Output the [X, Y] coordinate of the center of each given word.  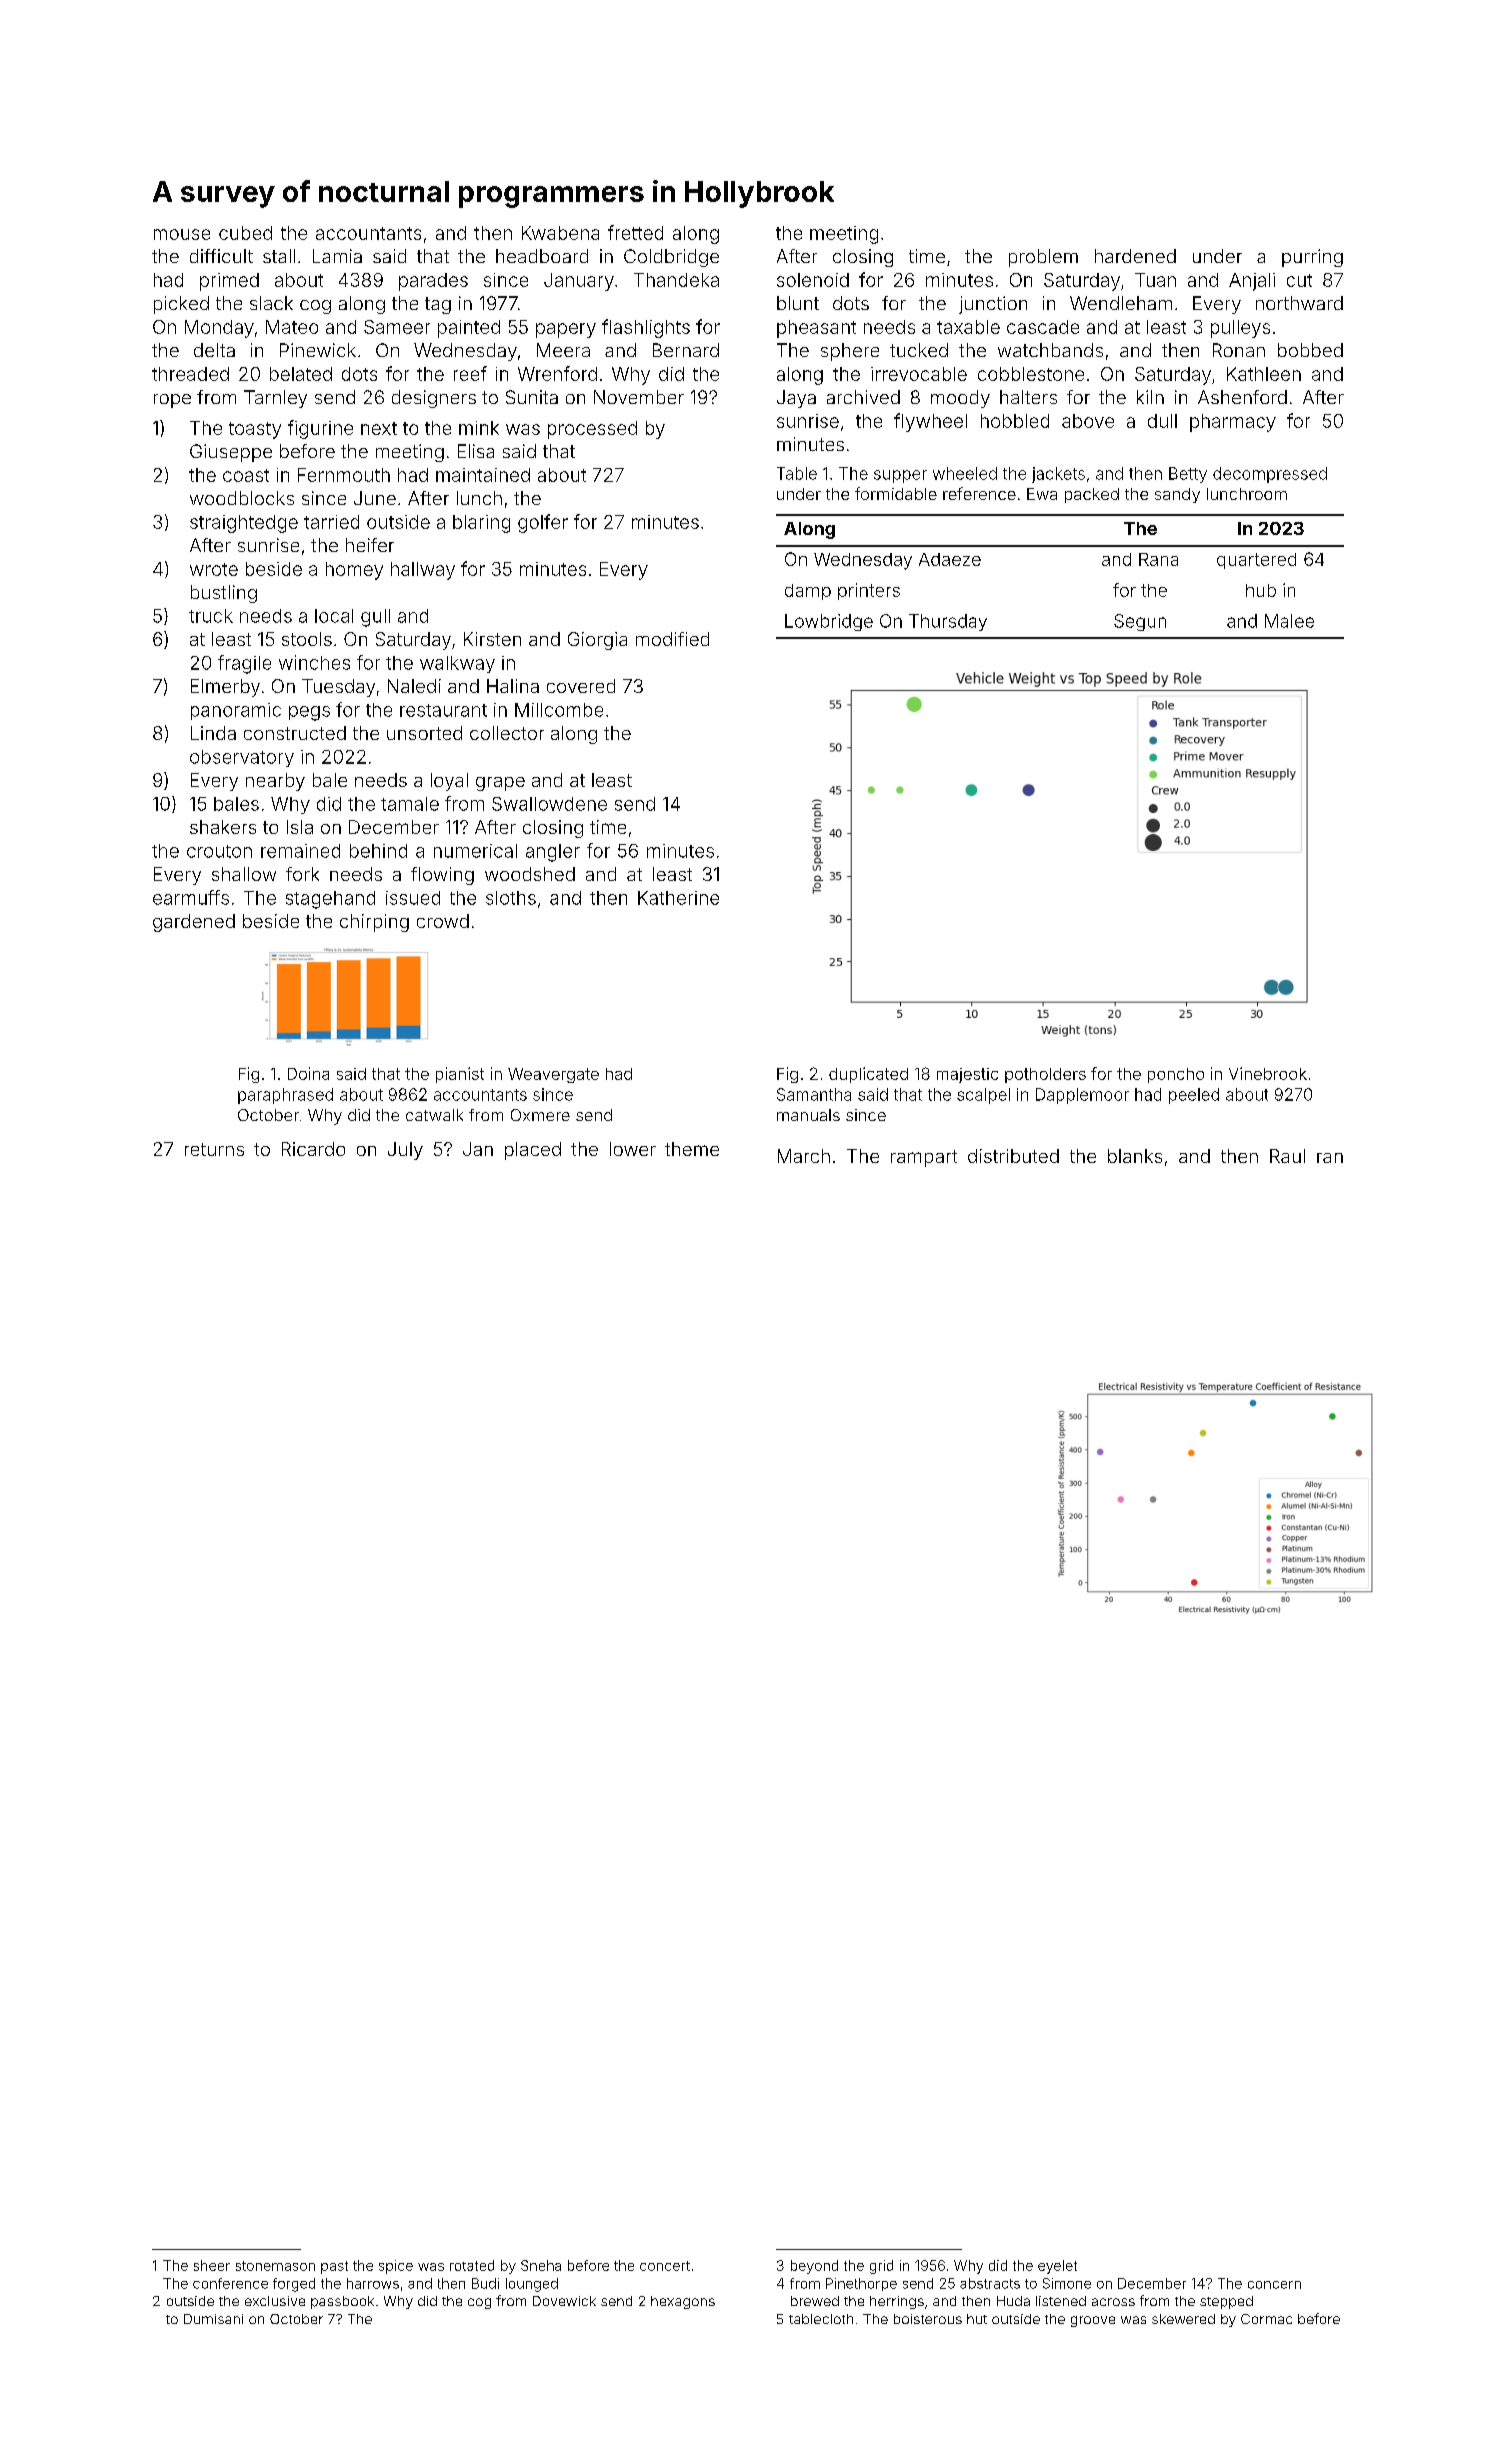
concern [1274, 2285]
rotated [472, 2265]
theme [692, 1149]
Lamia [337, 256]
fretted [635, 232]
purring [1312, 258]
